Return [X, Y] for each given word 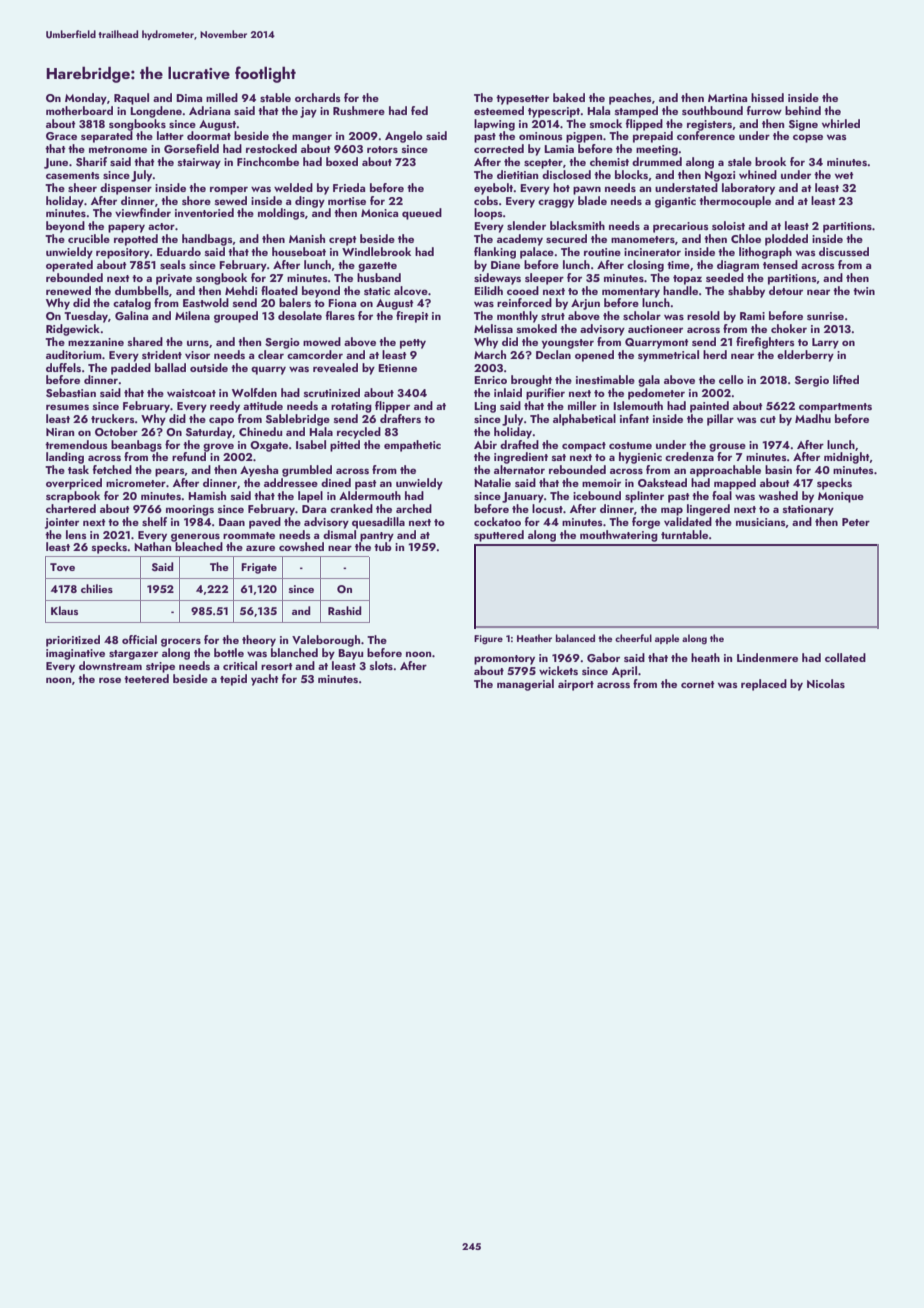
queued [422, 214]
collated [845, 657]
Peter [856, 522]
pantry [377, 537]
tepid [233, 680]
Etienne [397, 368]
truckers [113, 418]
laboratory [748, 189]
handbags [207, 240]
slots [381, 665]
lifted [846, 379]
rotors [382, 149]
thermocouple [735, 202]
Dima [189, 98]
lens [76, 534]
